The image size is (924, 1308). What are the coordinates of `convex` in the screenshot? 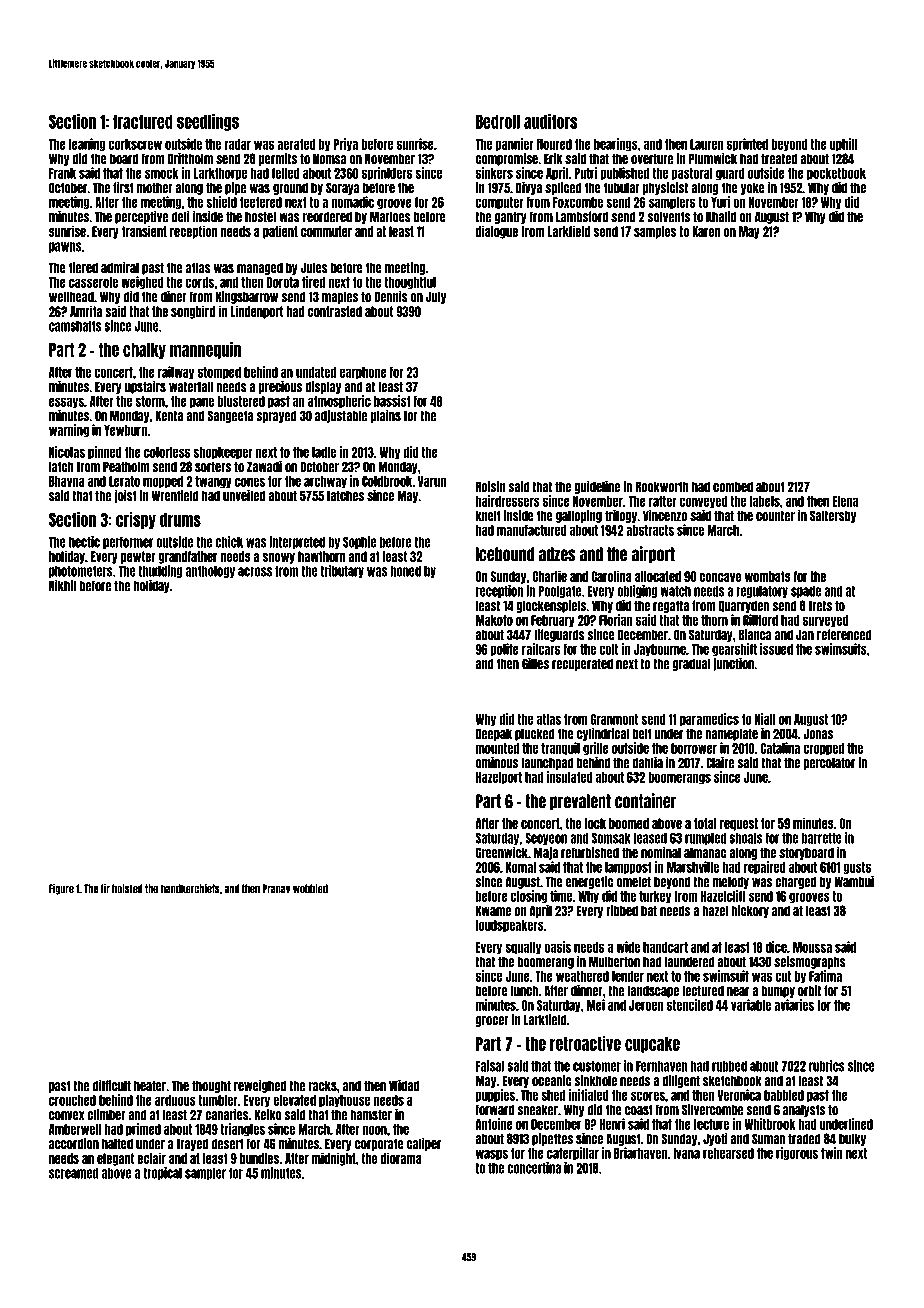 It's located at (66, 1116).
